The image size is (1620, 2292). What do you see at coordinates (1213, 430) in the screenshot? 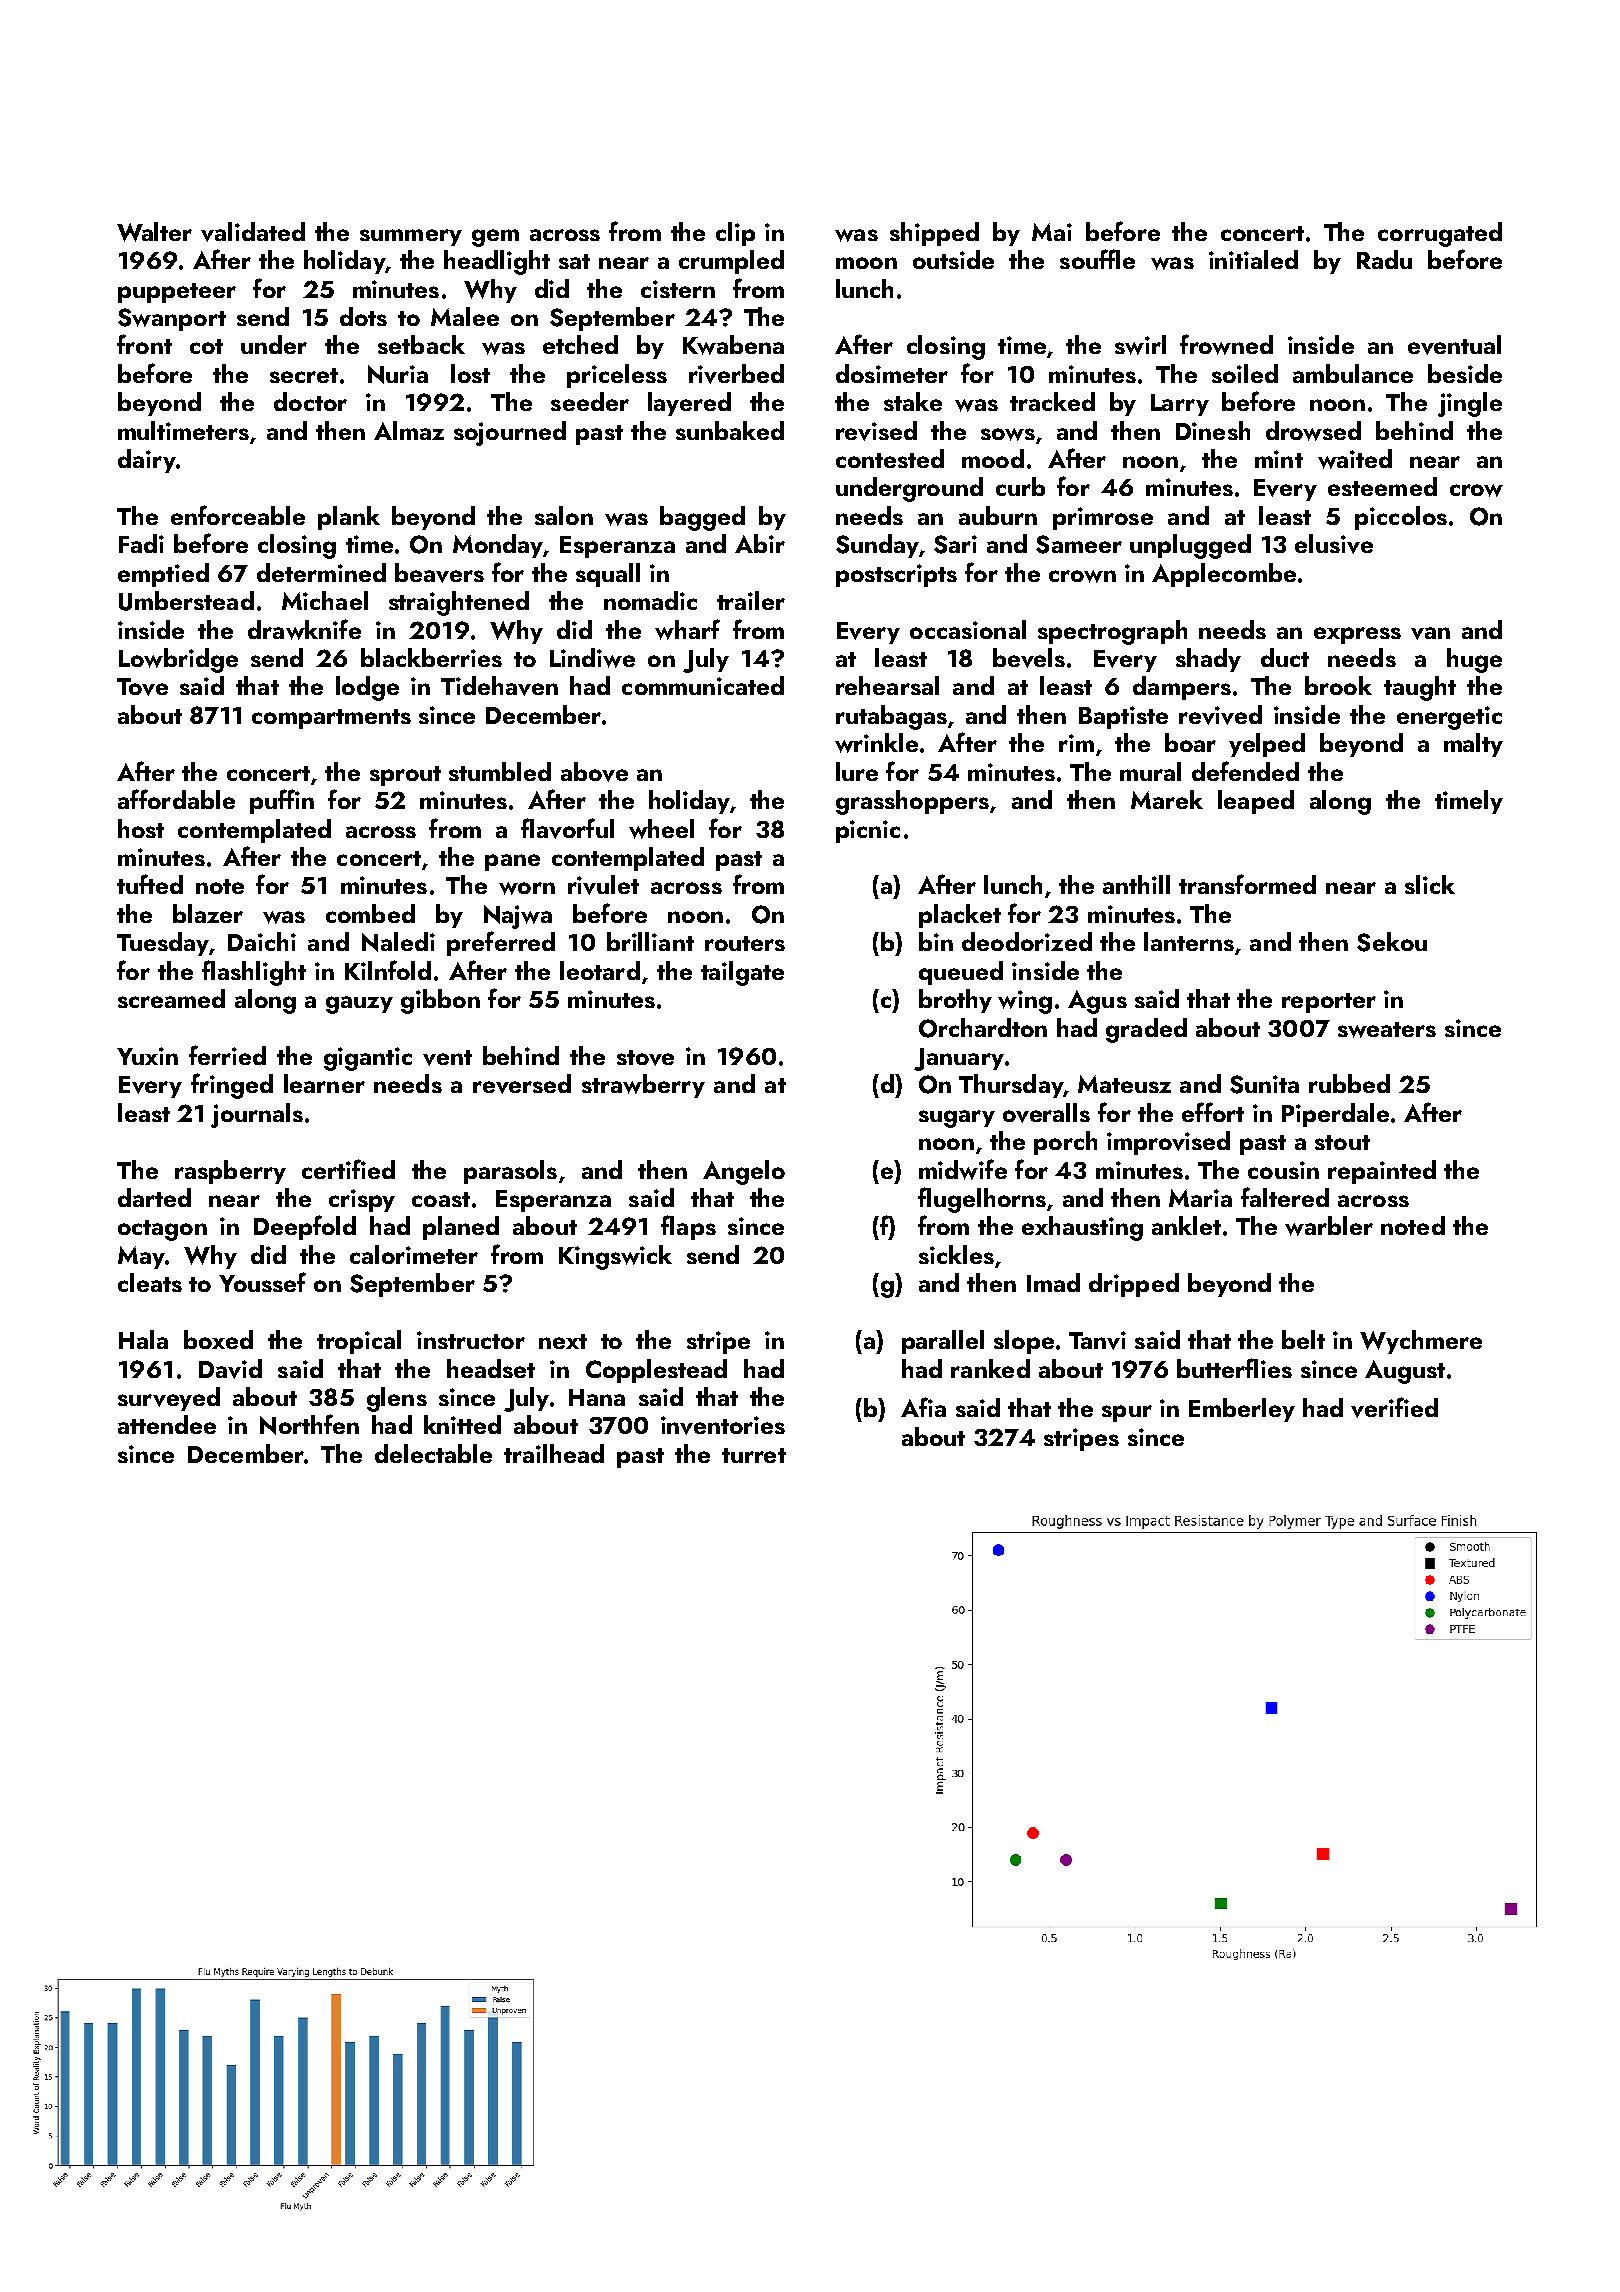
I see `Dinesh` at bounding box center [1213, 430].
